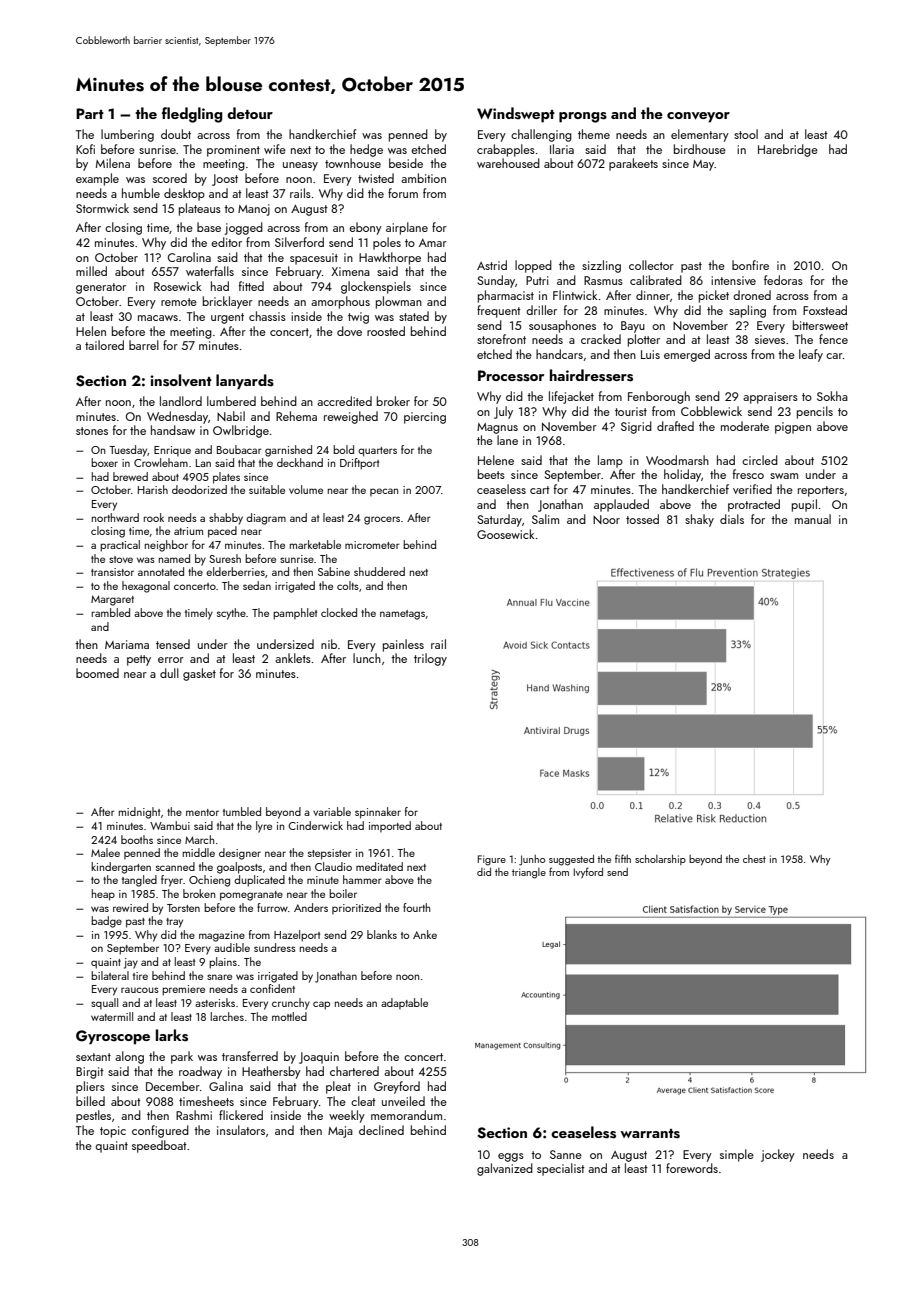  I want to click on holiday, so click(682, 475).
